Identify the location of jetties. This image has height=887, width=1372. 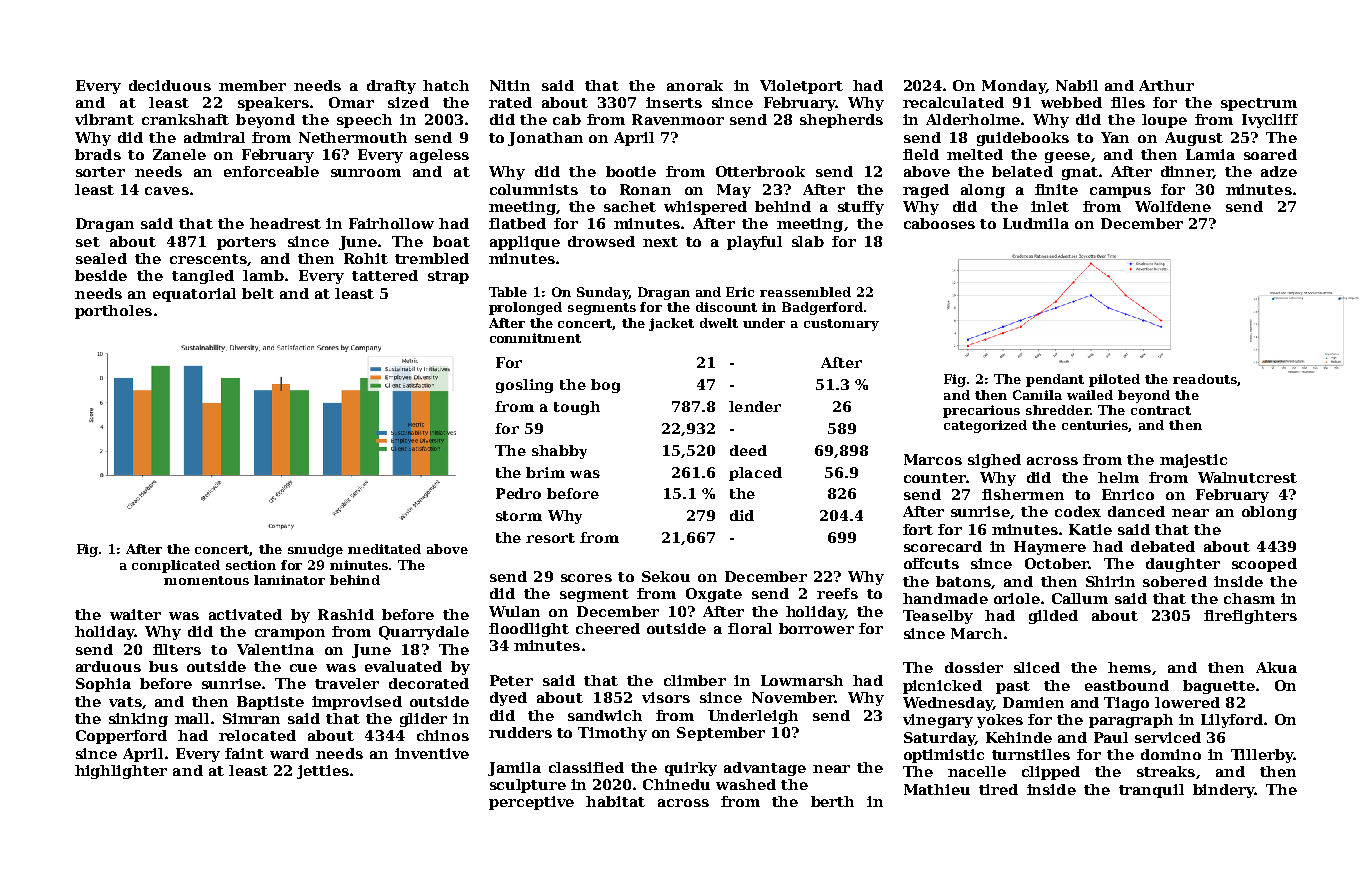
(323, 772).
